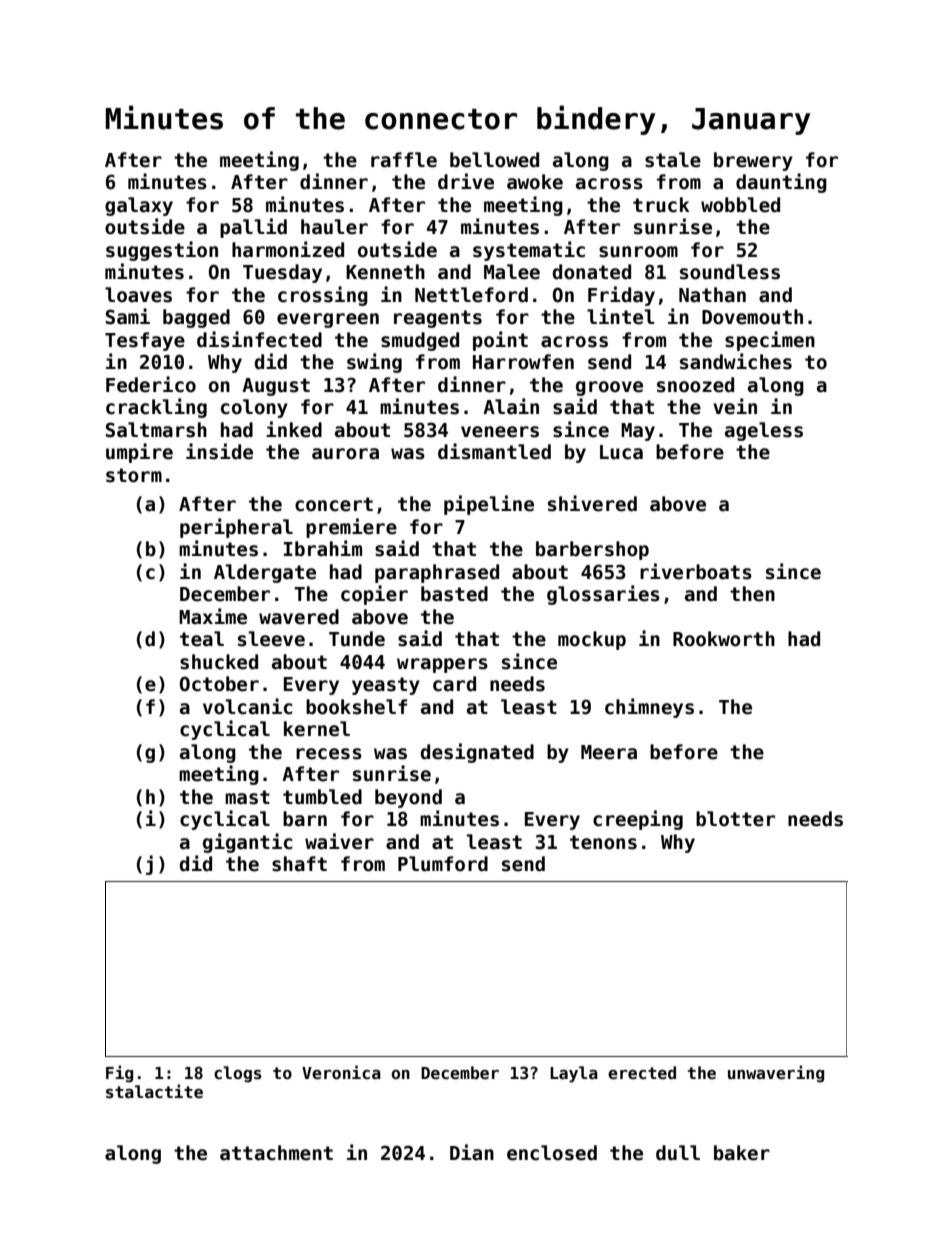 The height and width of the screenshot is (1233, 952). I want to click on Plumford, so click(443, 864).
